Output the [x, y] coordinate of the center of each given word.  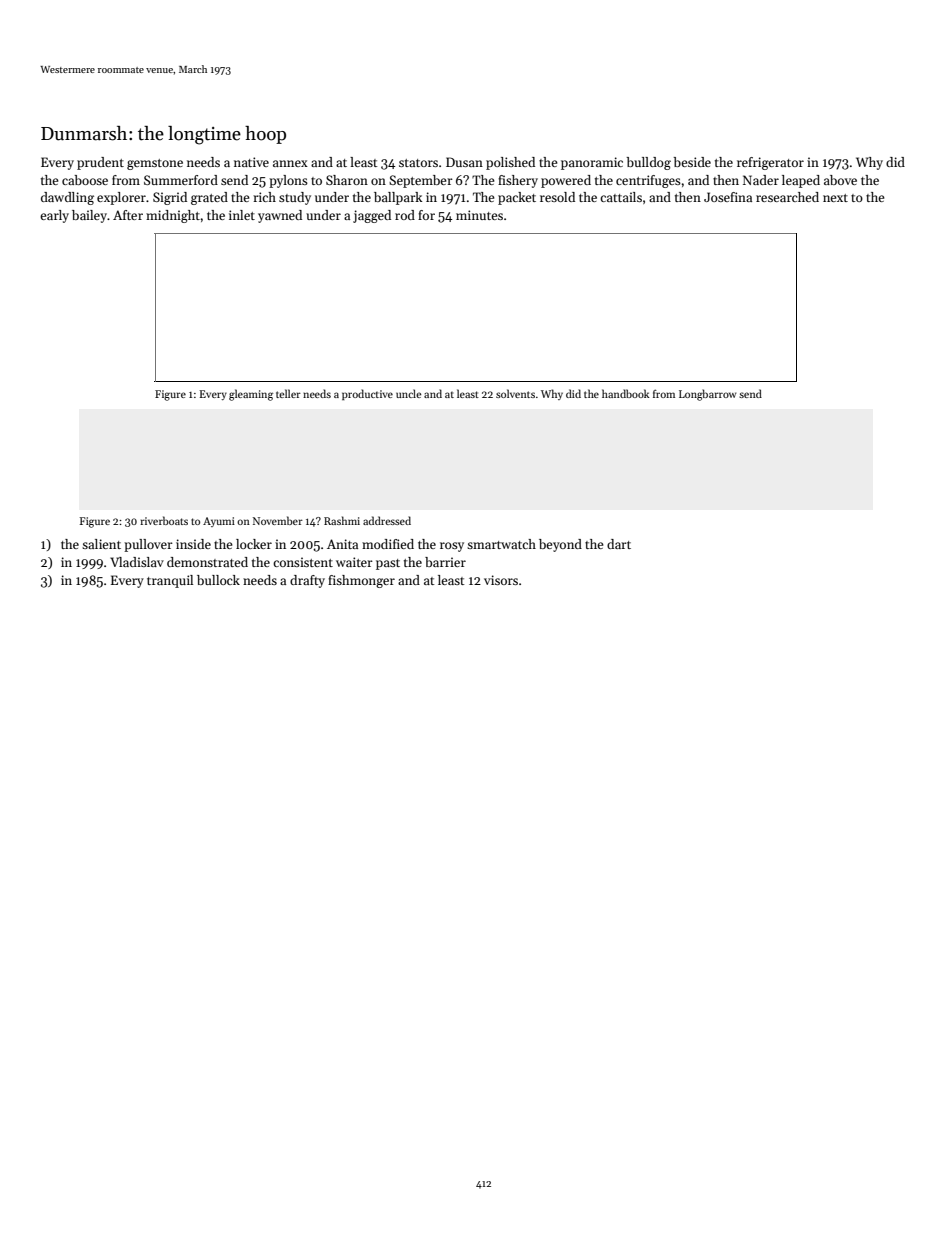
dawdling [67, 198]
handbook [626, 393]
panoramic [592, 163]
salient [101, 544]
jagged [372, 216]
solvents [515, 393]
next [835, 198]
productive [367, 394]
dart [619, 544]
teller [288, 393]
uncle [408, 393]
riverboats [164, 520]
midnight [173, 216]
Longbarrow [707, 395]
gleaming [251, 395]
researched [787, 197]
